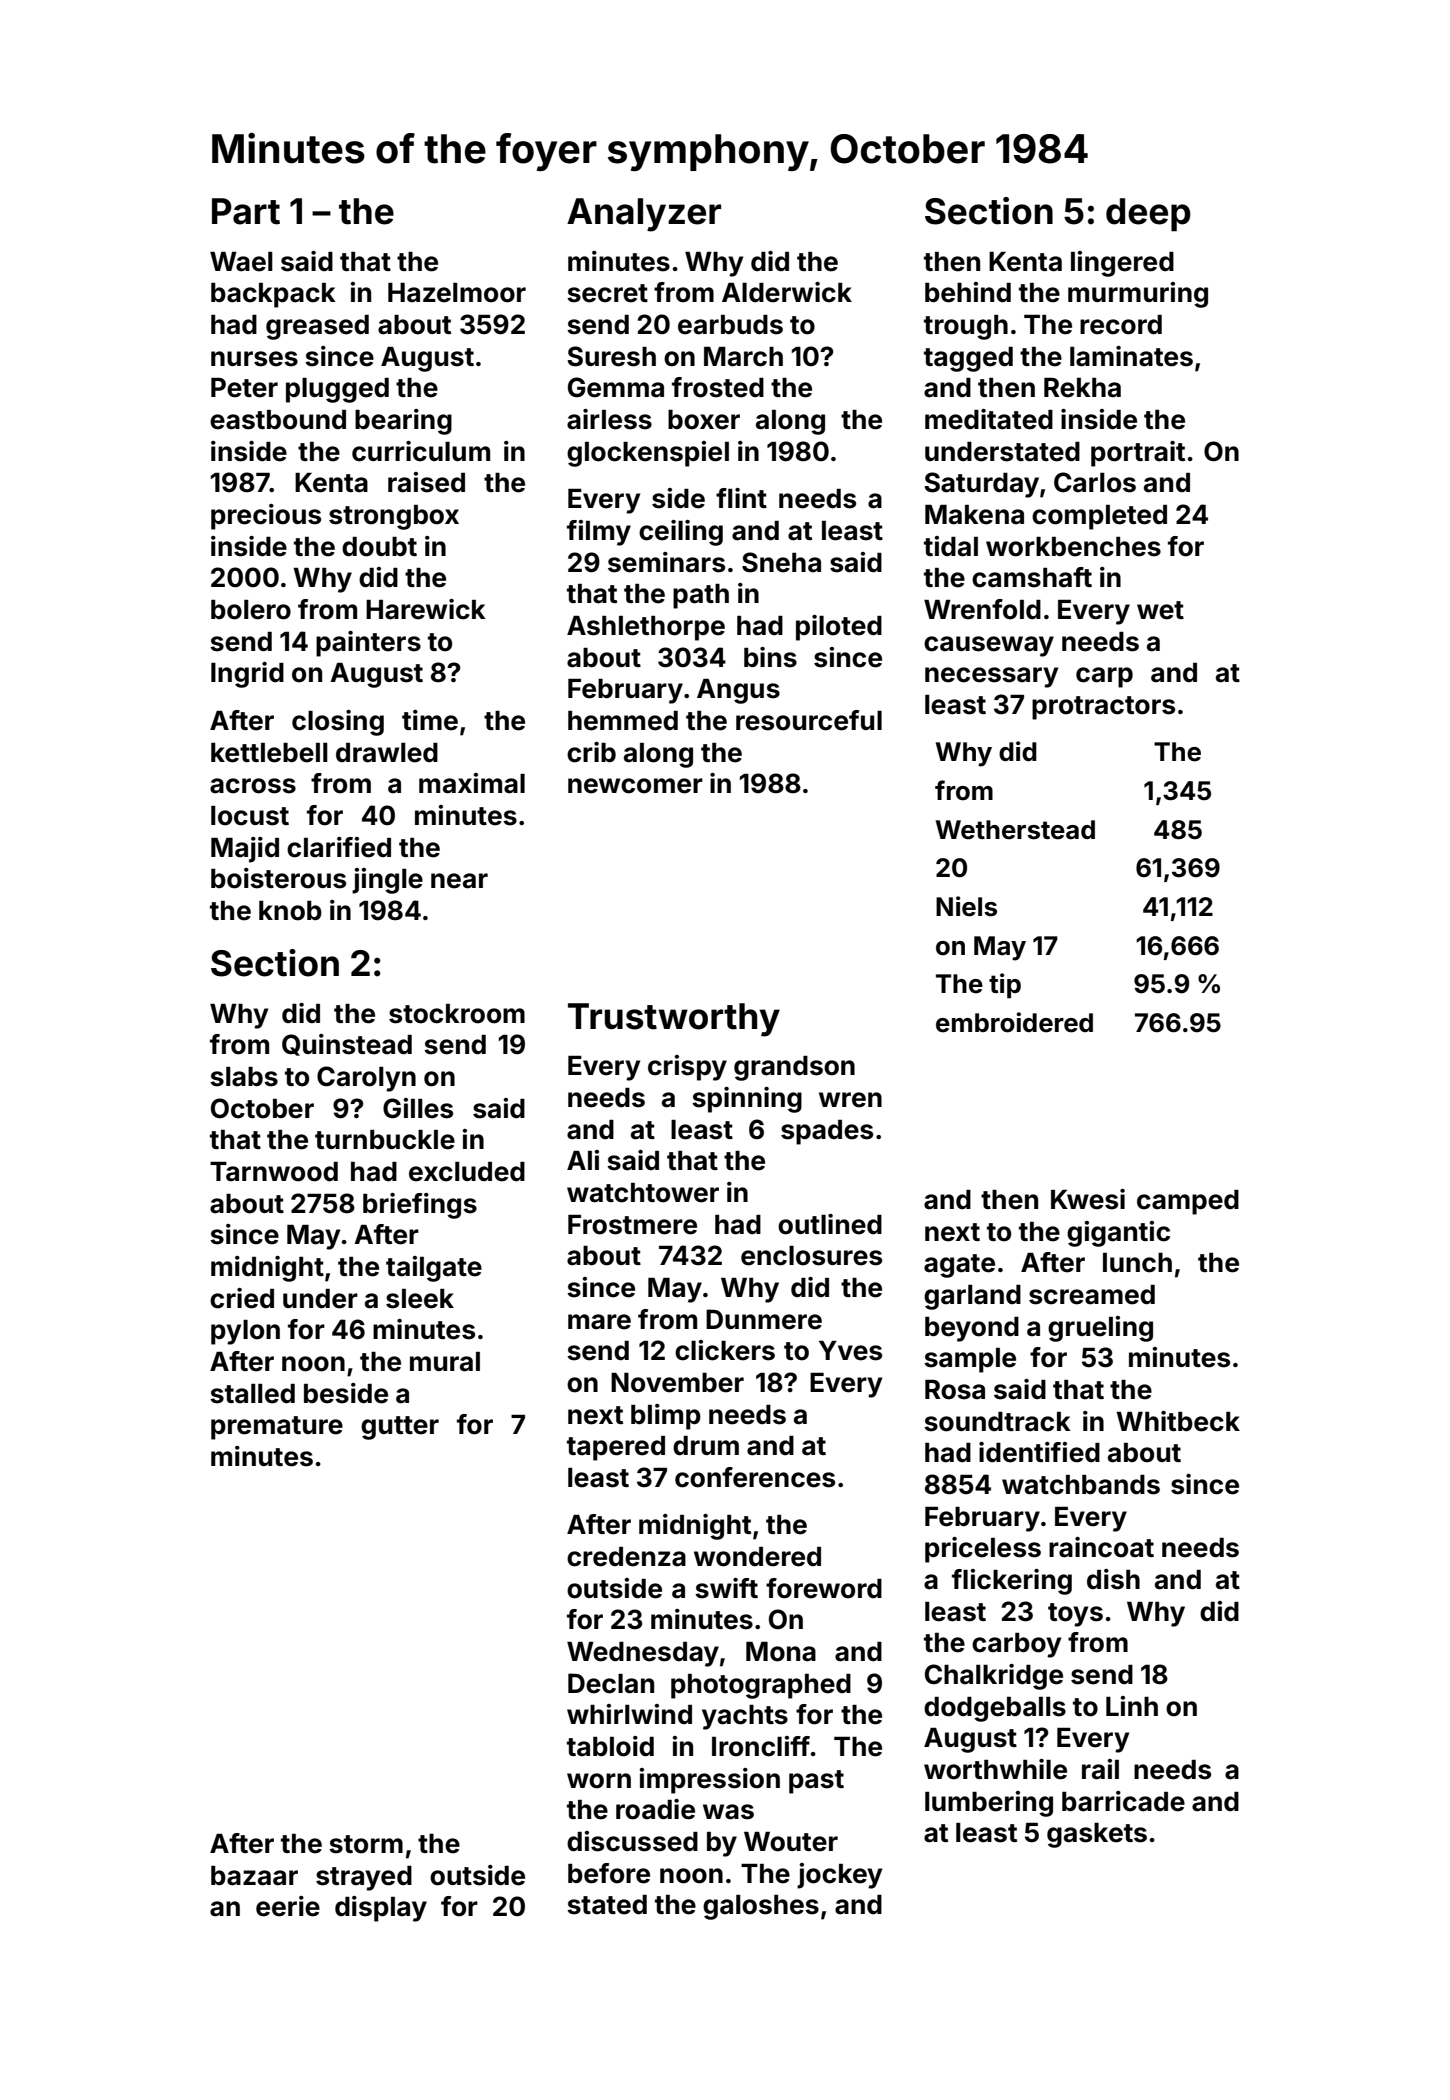 This screenshot has width=1450, height=2100. What do you see at coordinates (757, 1557) in the screenshot?
I see `wondered` at bounding box center [757, 1557].
